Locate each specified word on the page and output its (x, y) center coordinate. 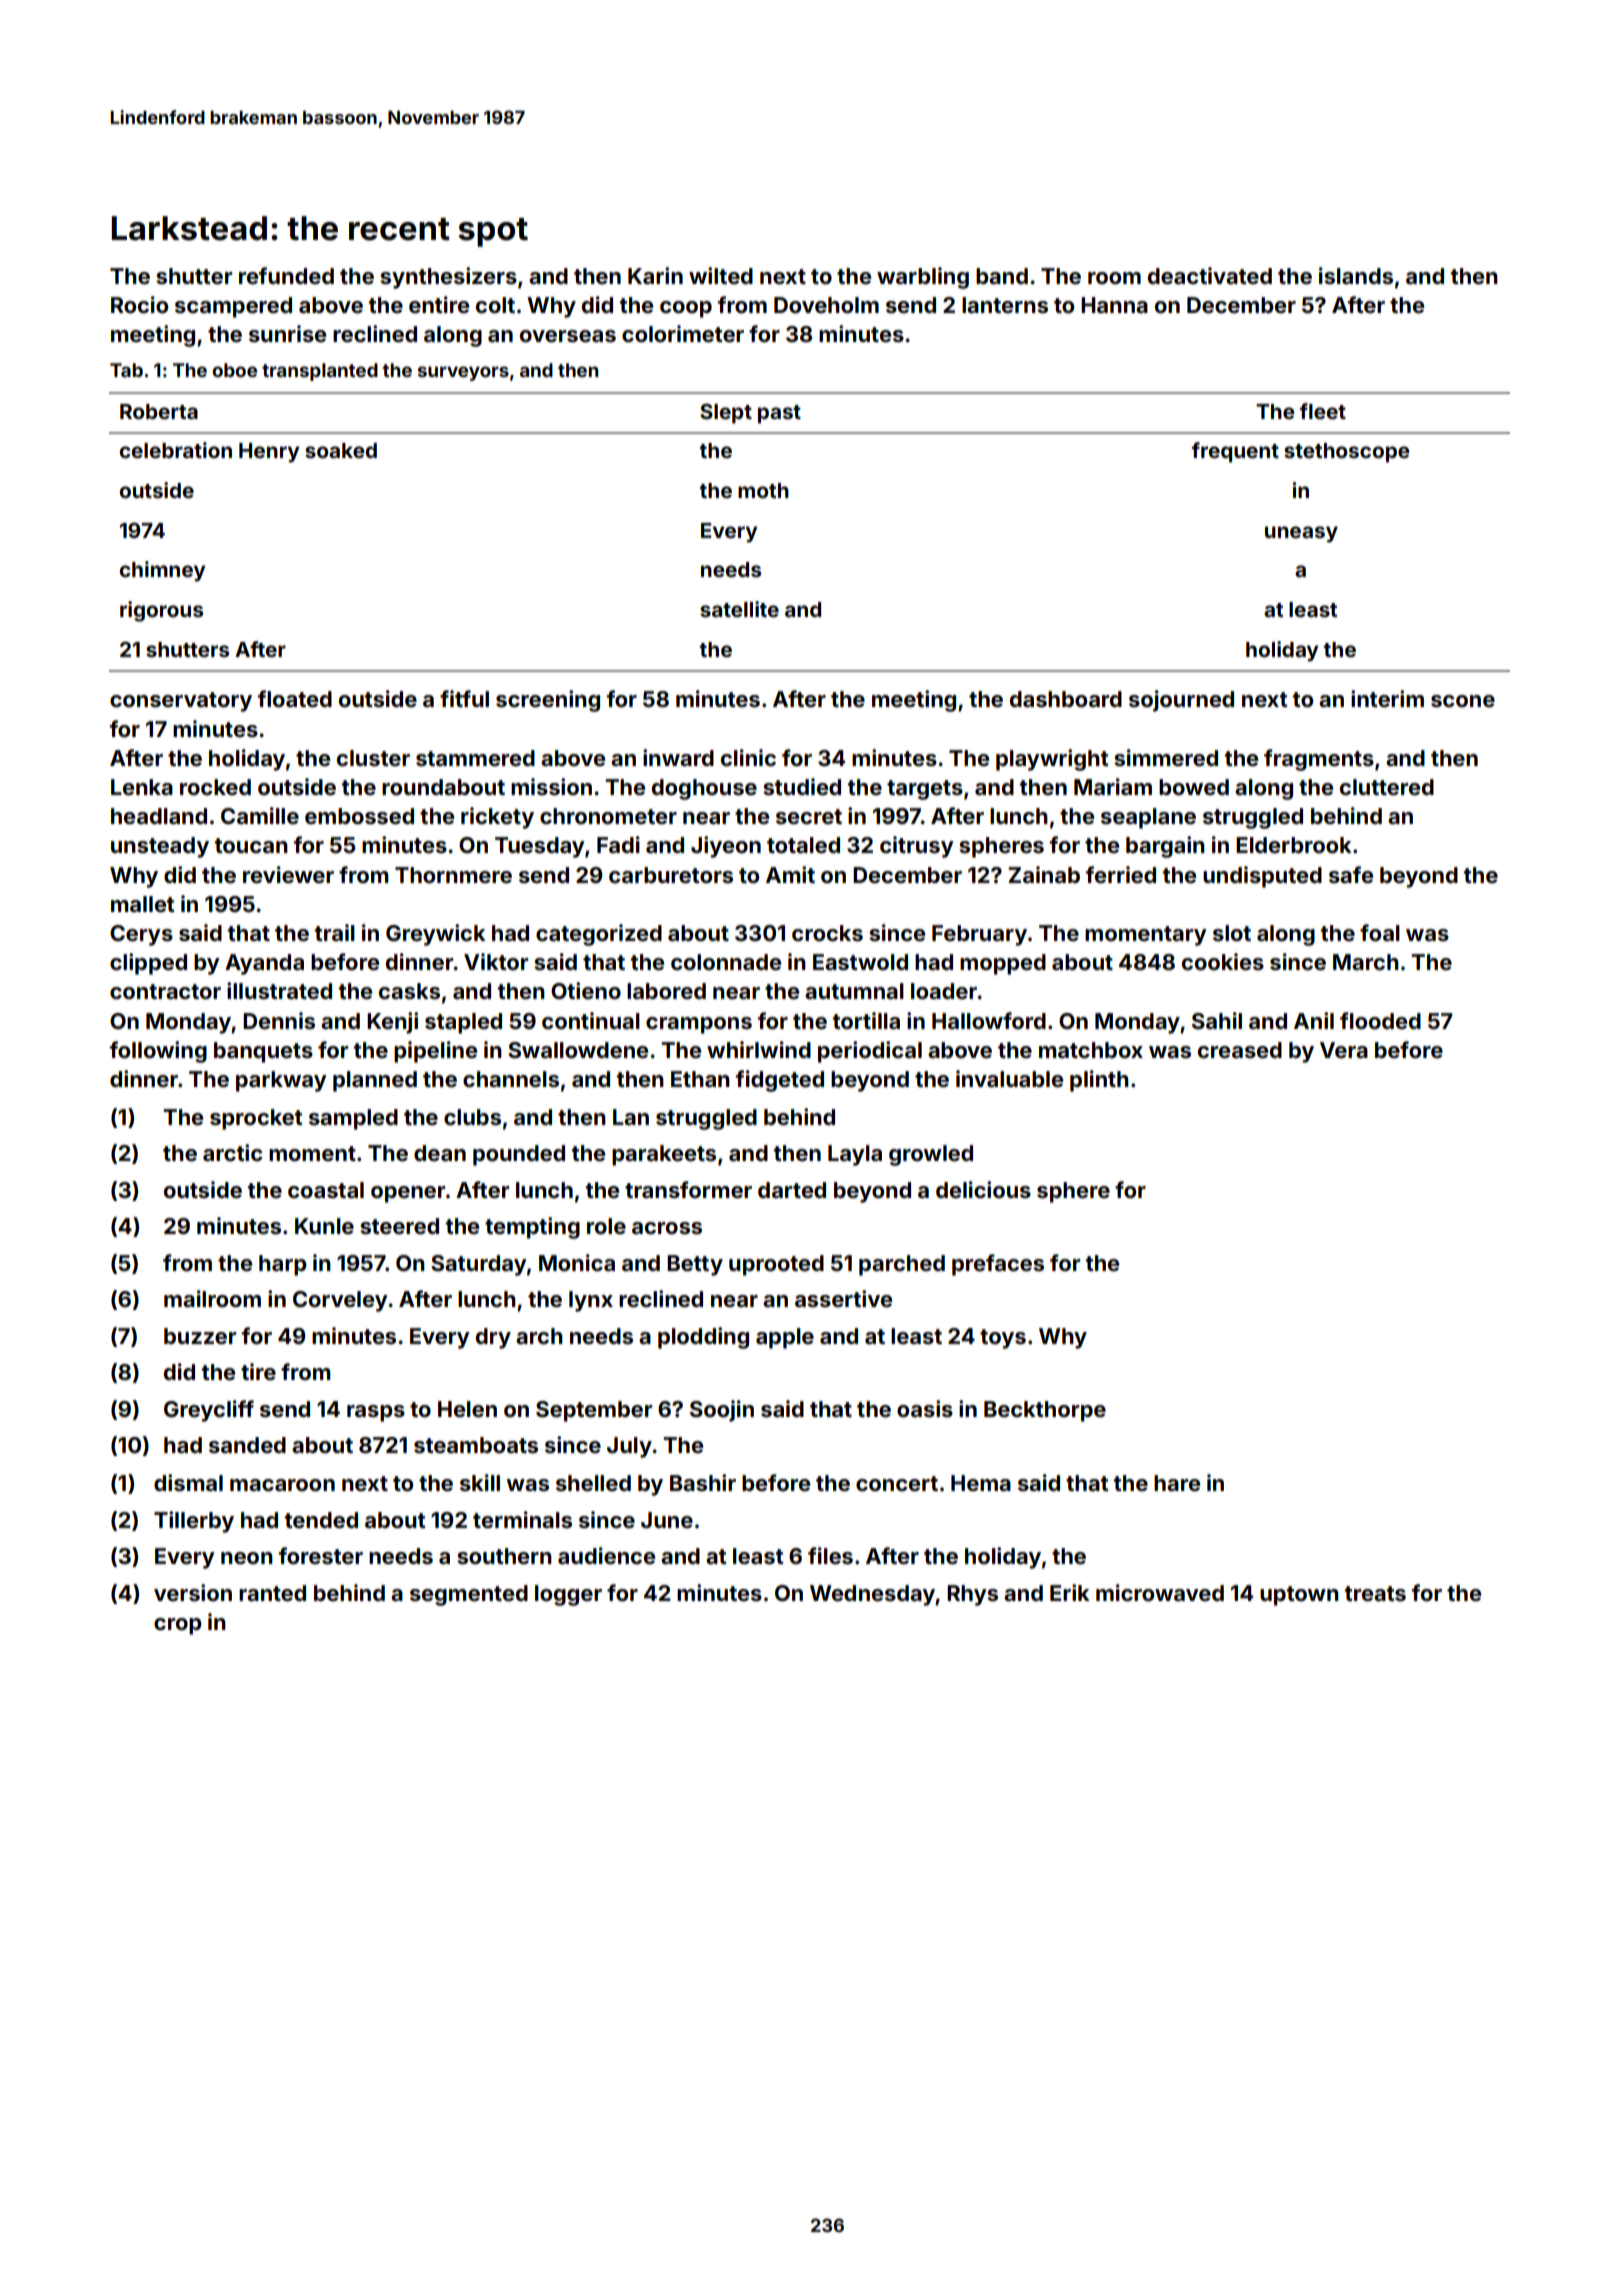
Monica (577, 1262)
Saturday (479, 1265)
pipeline (435, 1052)
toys (1003, 1339)
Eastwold (860, 962)
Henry (269, 453)
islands (1356, 275)
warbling (923, 278)
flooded (1380, 1020)
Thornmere (453, 875)
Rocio (139, 304)
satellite (739, 609)
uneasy (1301, 534)
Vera (1344, 1050)
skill (480, 1482)
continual (591, 1020)
